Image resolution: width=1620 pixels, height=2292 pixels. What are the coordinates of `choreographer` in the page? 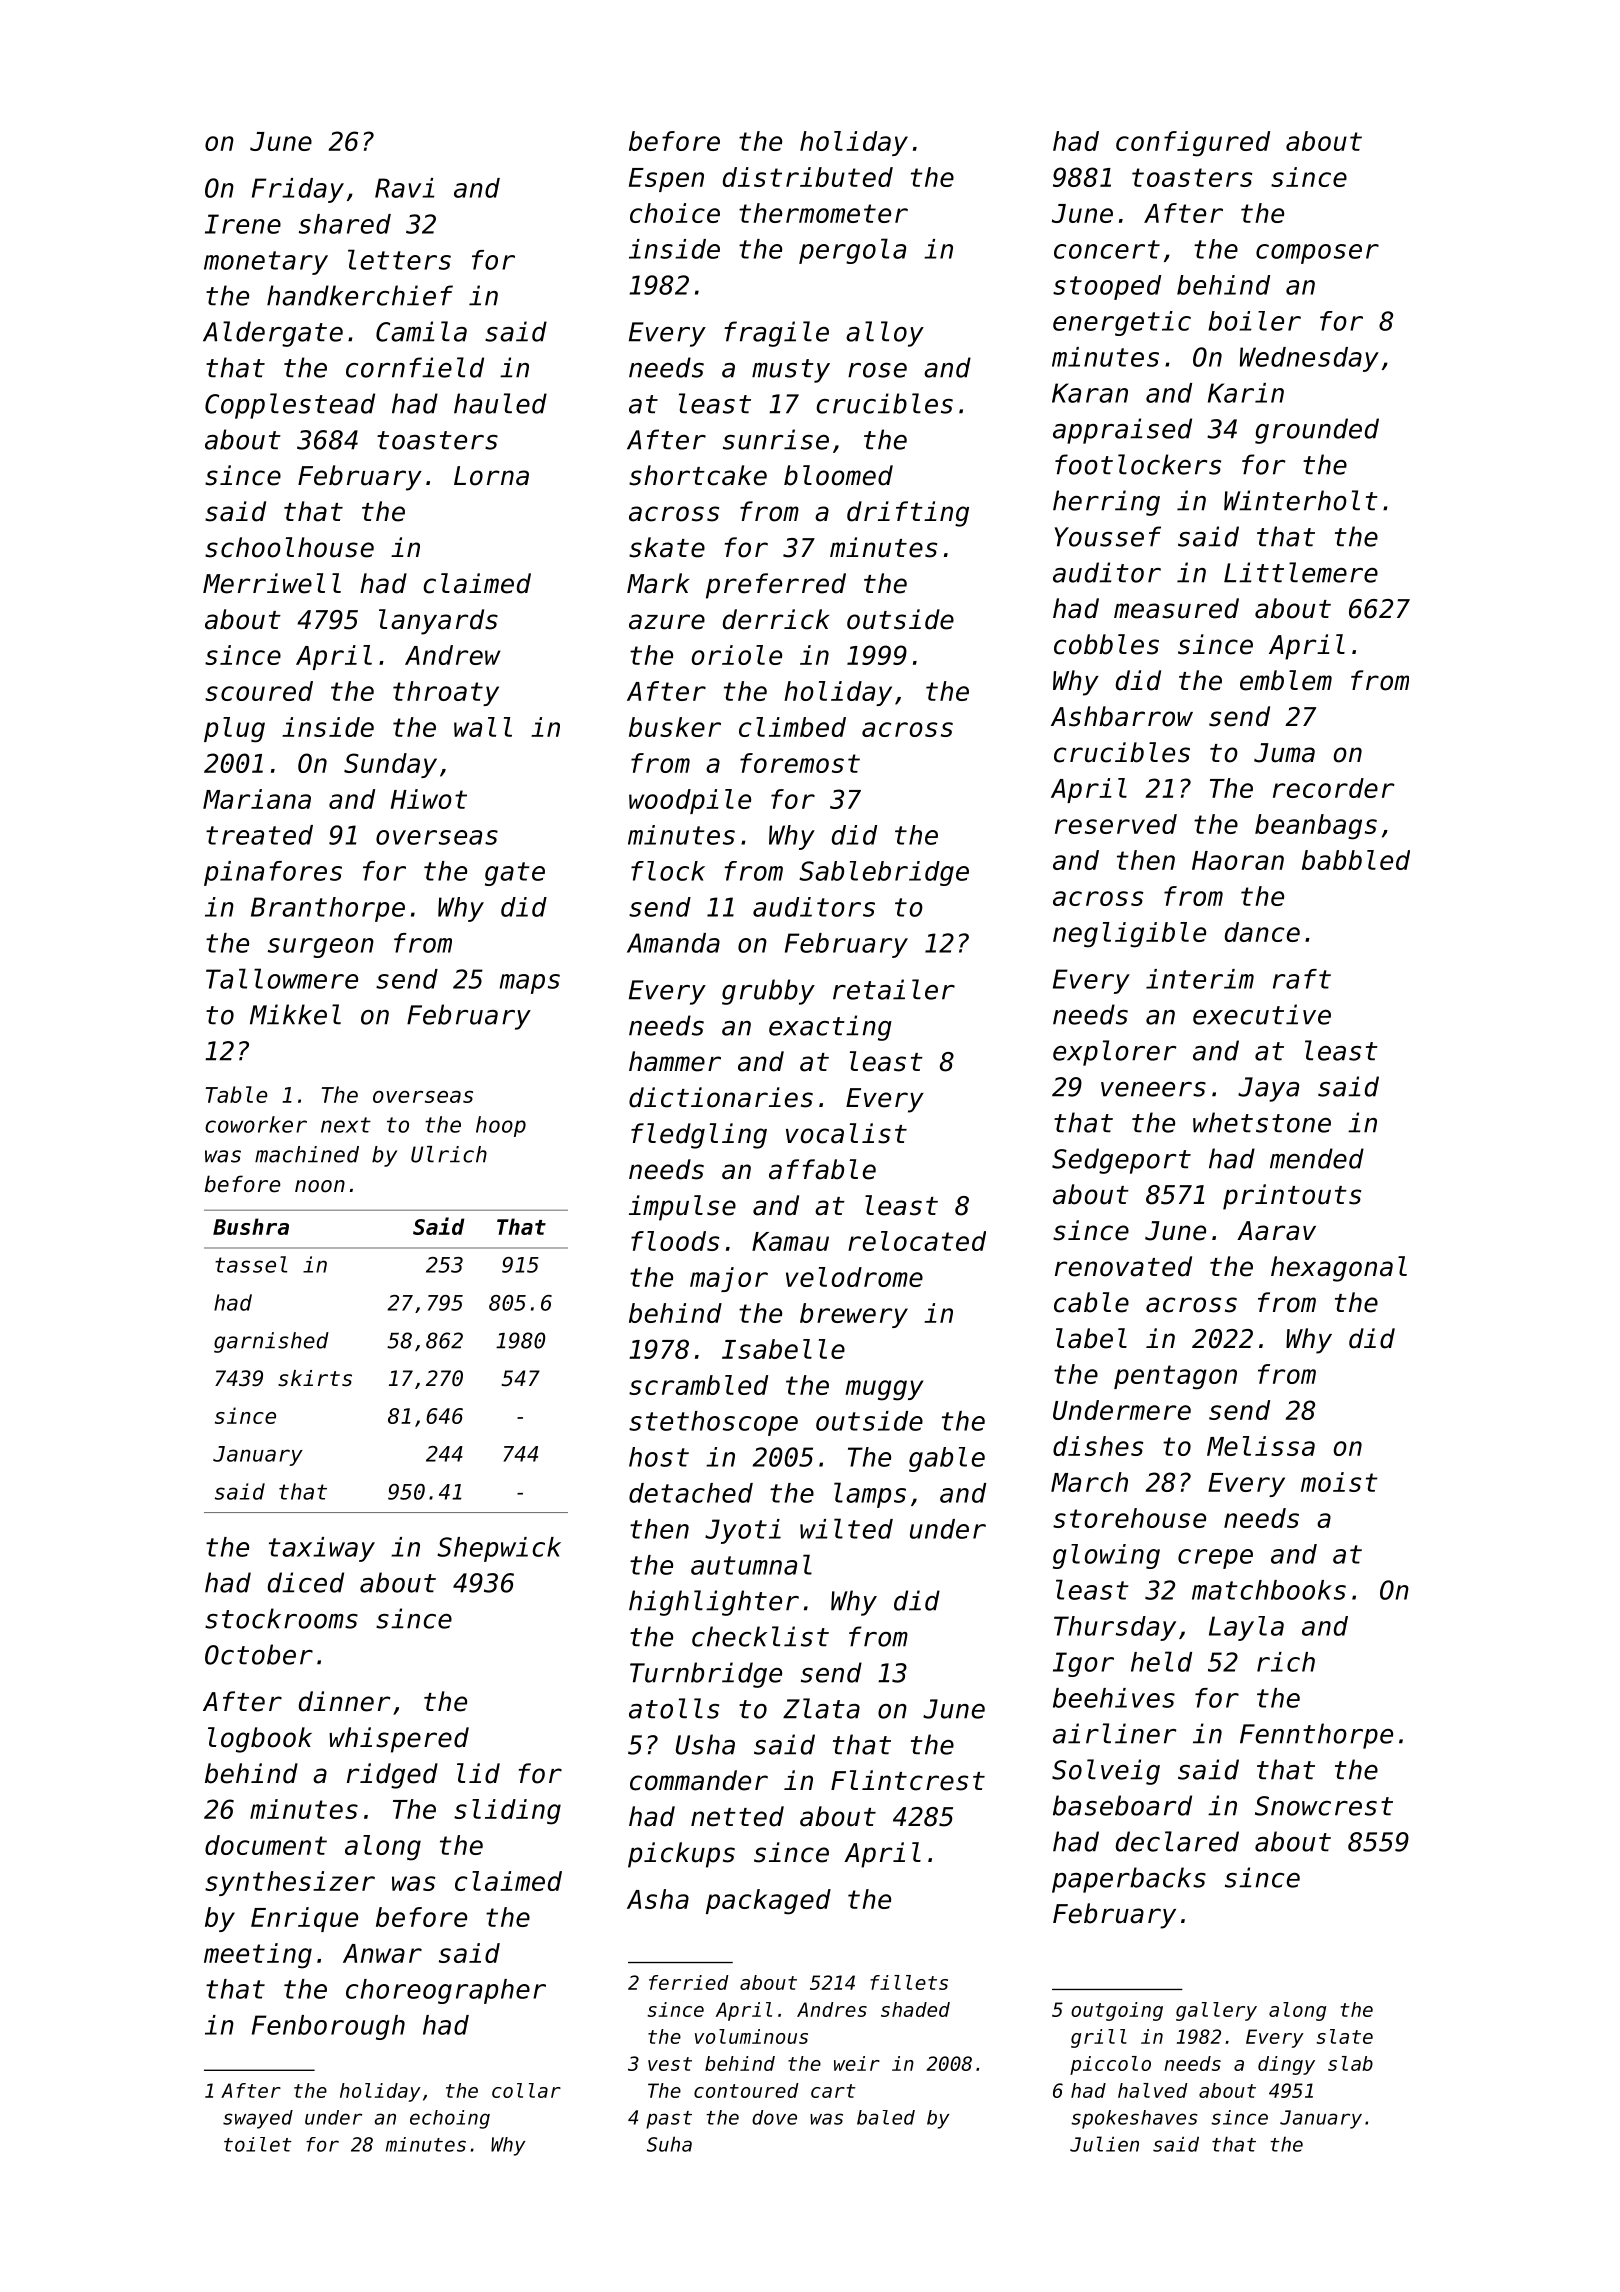 It's located at (446, 1991).
